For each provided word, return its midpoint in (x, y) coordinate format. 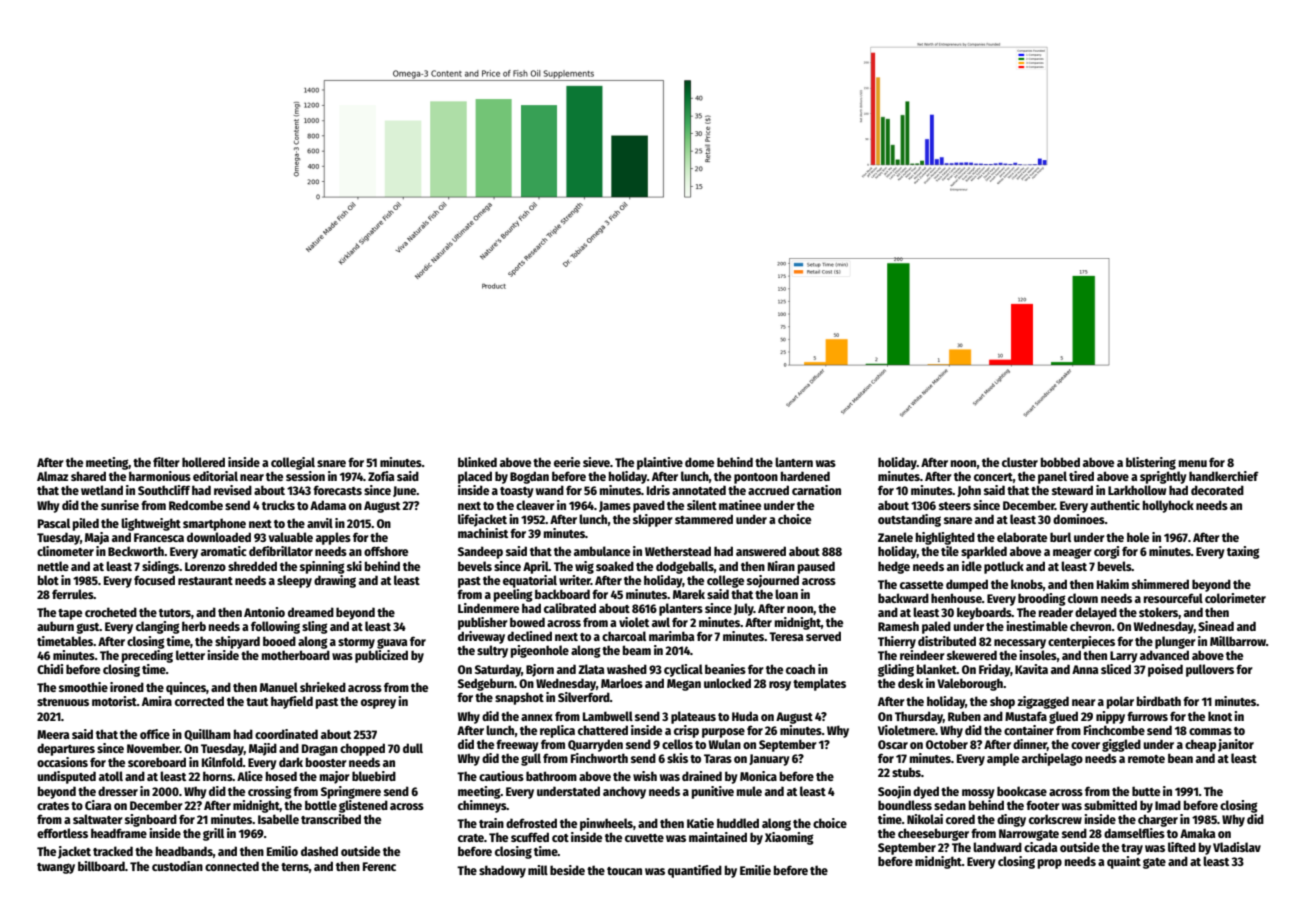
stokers (1158, 612)
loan (786, 594)
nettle (53, 566)
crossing (270, 792)
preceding (147, 656)
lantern (794, 462)
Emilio (282, 851)
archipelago (1052, 759)
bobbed (1060, 462)
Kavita (1031, 669)
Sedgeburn (486, 684)
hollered (203, 462)
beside (567, 870)
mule (749, 791)
